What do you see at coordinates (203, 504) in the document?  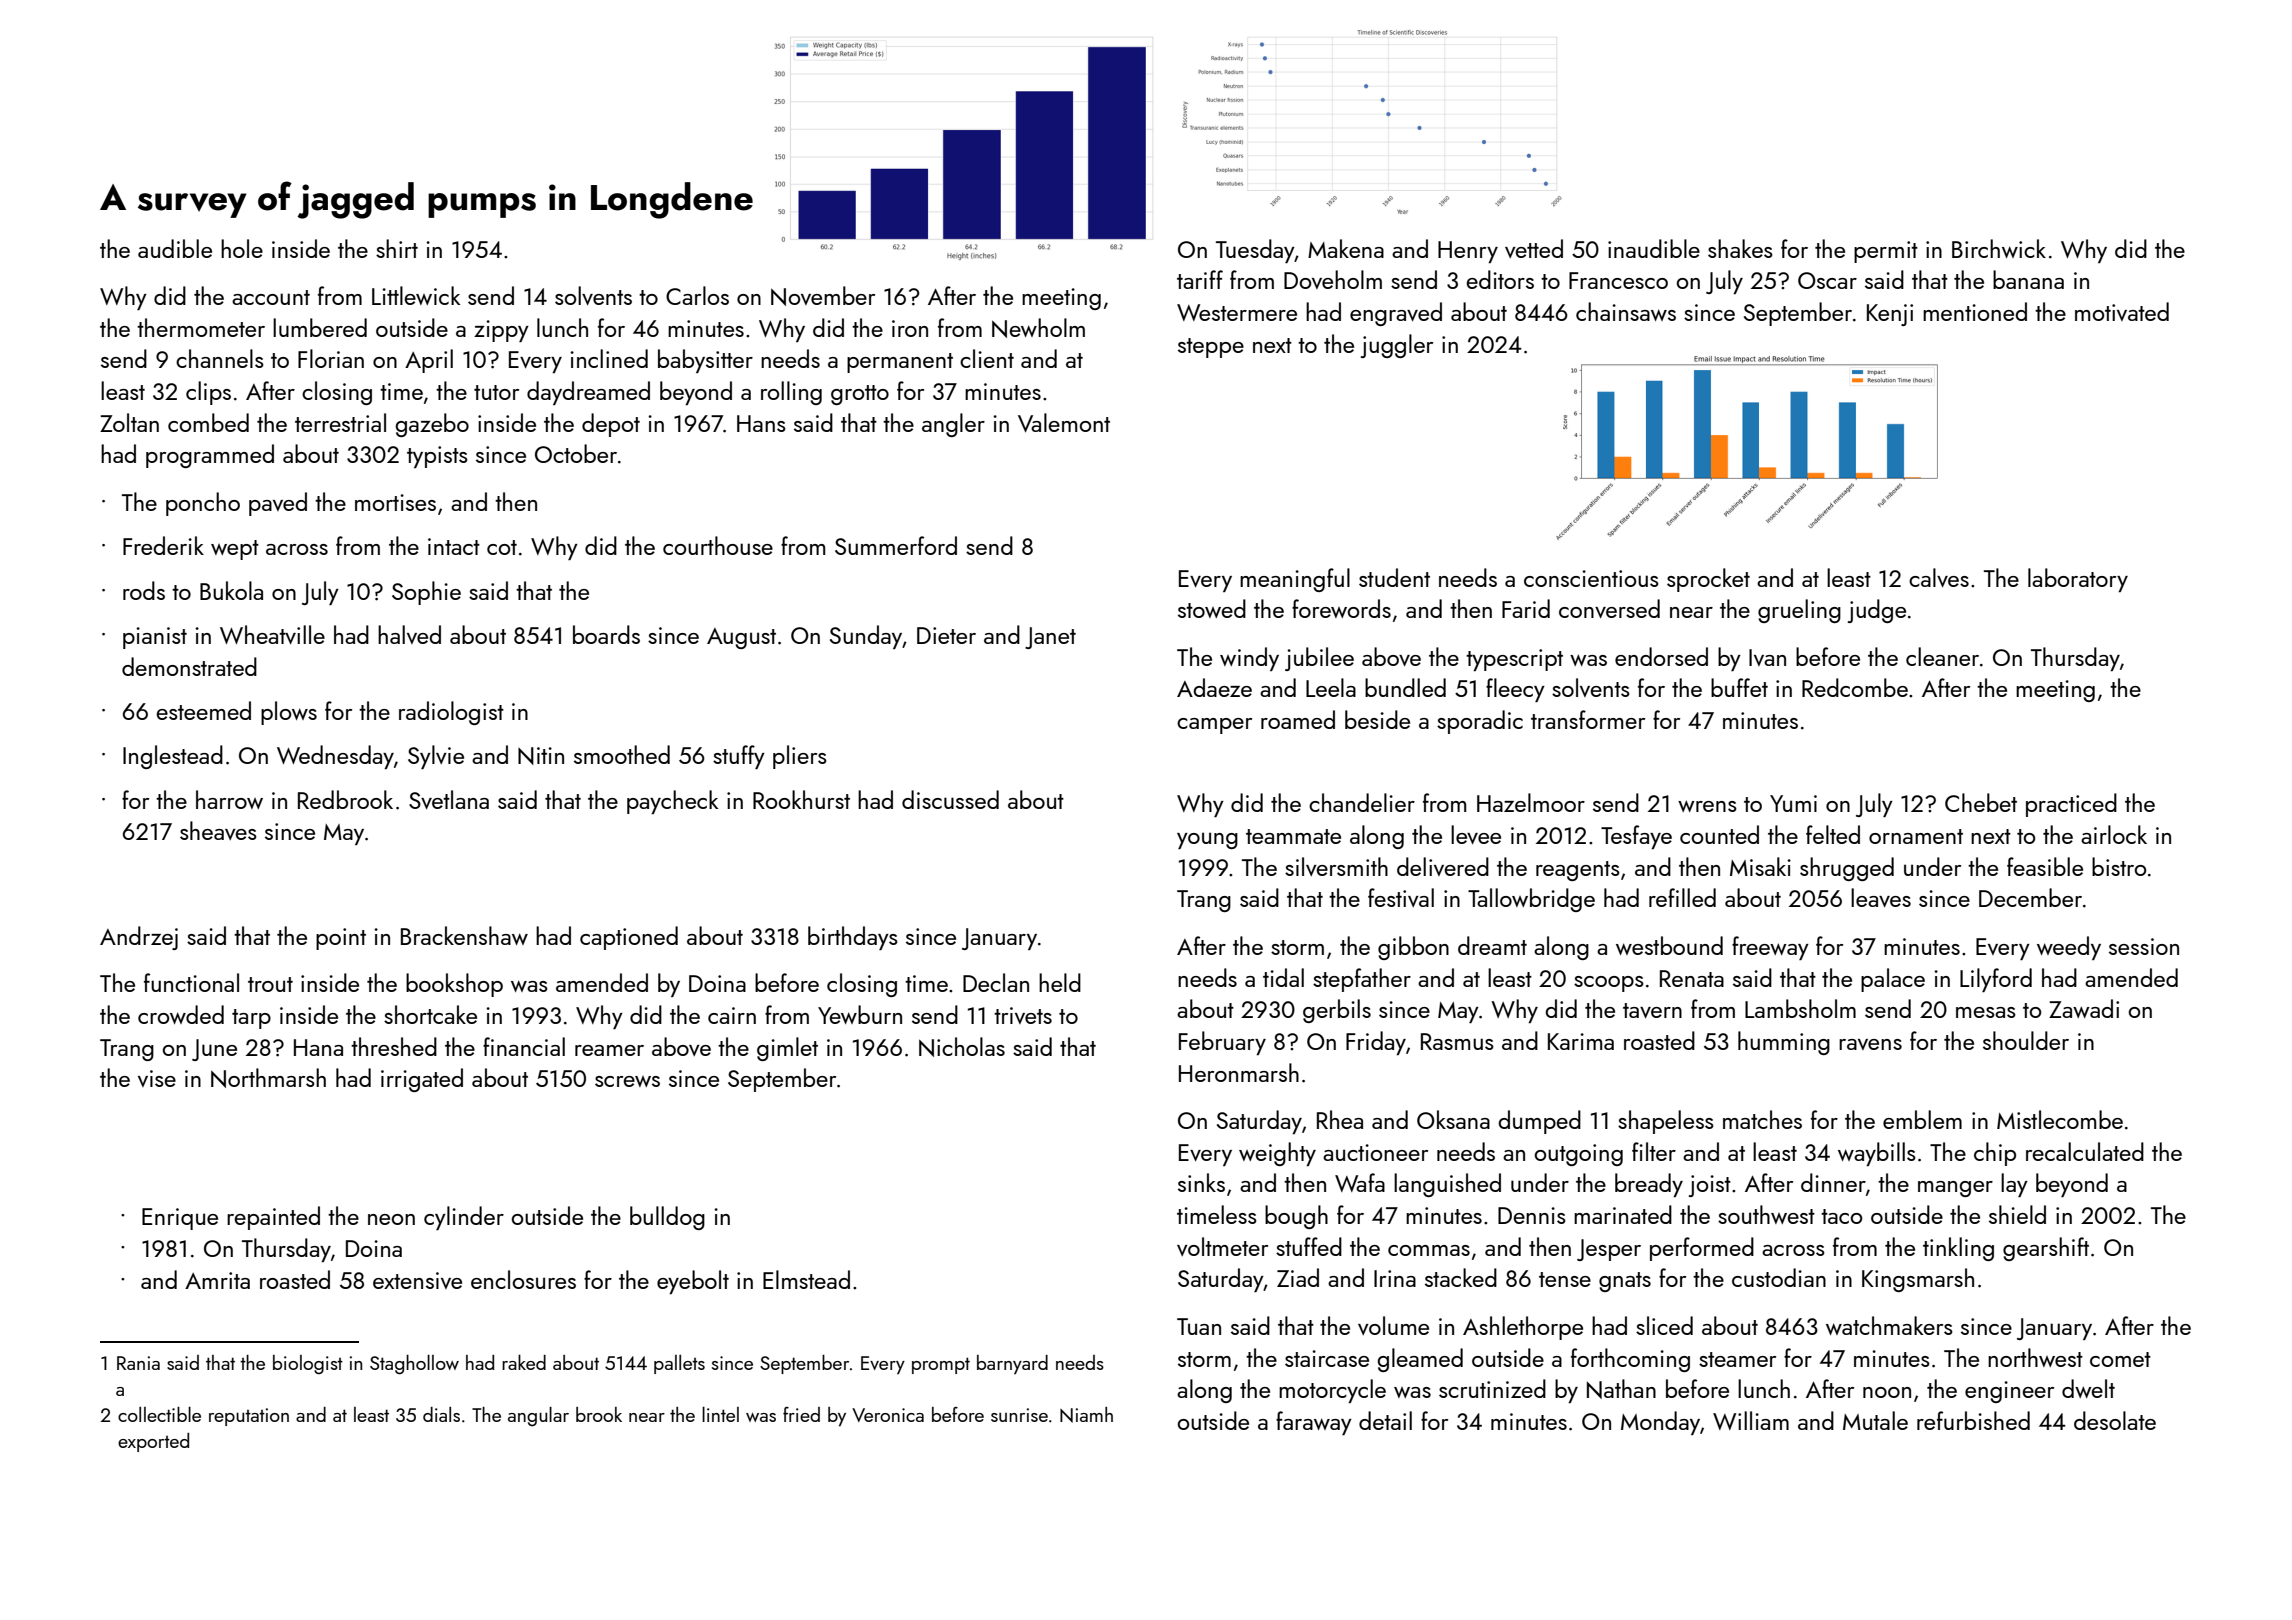 I see `poncho` at bounding box center [203, 504].
